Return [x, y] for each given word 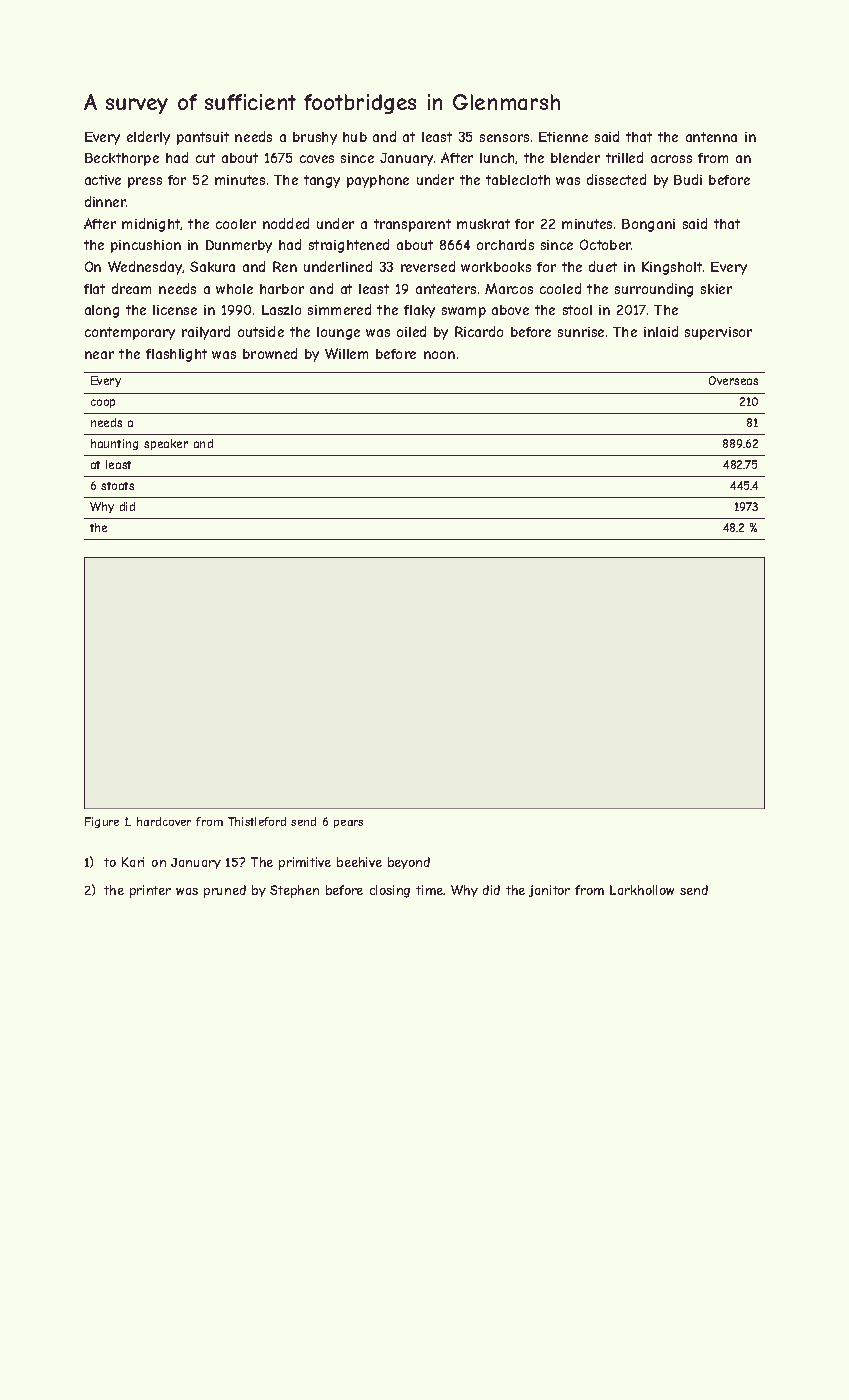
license [175, 310]
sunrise [581, 332]
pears [348, 824]
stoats [117, 486]
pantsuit [203, 138]
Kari [133, 862]
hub [355, 137]
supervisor [718, 333]
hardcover [164, 821]
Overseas [733, 380]
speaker [166, 444]
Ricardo [479, 331]
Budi [688, 179]
